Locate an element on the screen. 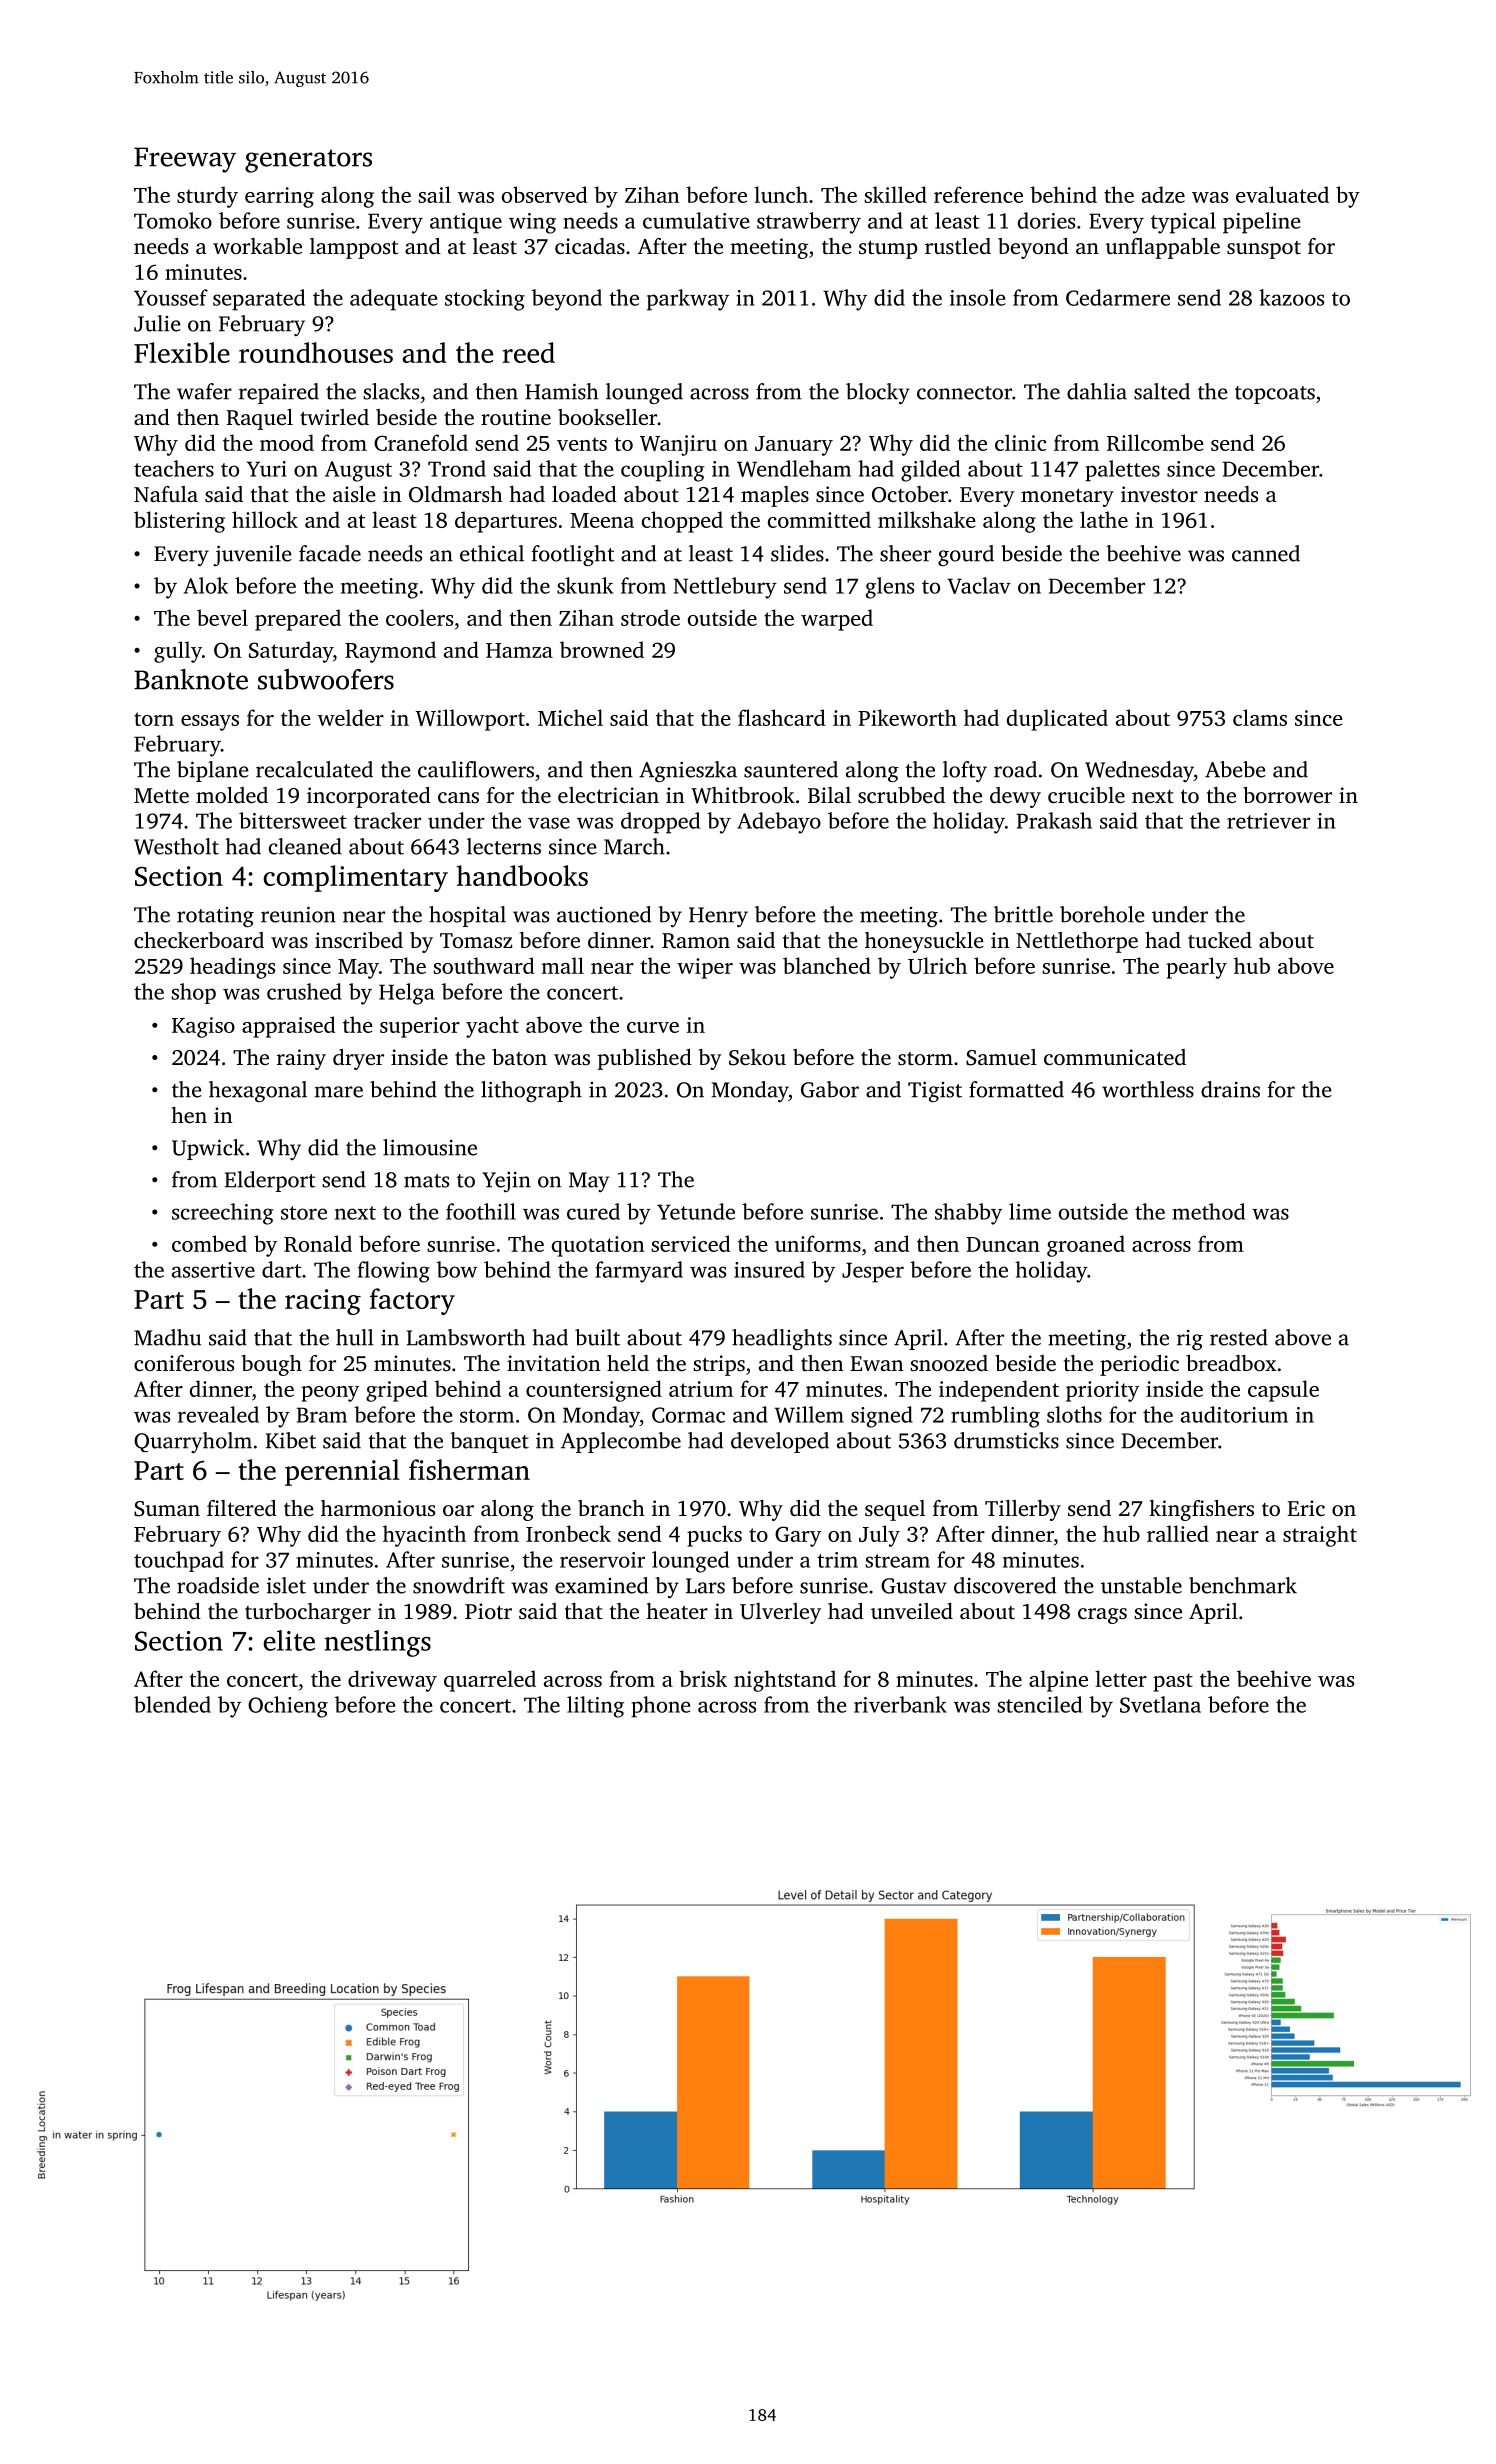 Image resolution: width=1496 pixels, height=2464 pixels. riverbank is located at coordinates (900, 1704).
